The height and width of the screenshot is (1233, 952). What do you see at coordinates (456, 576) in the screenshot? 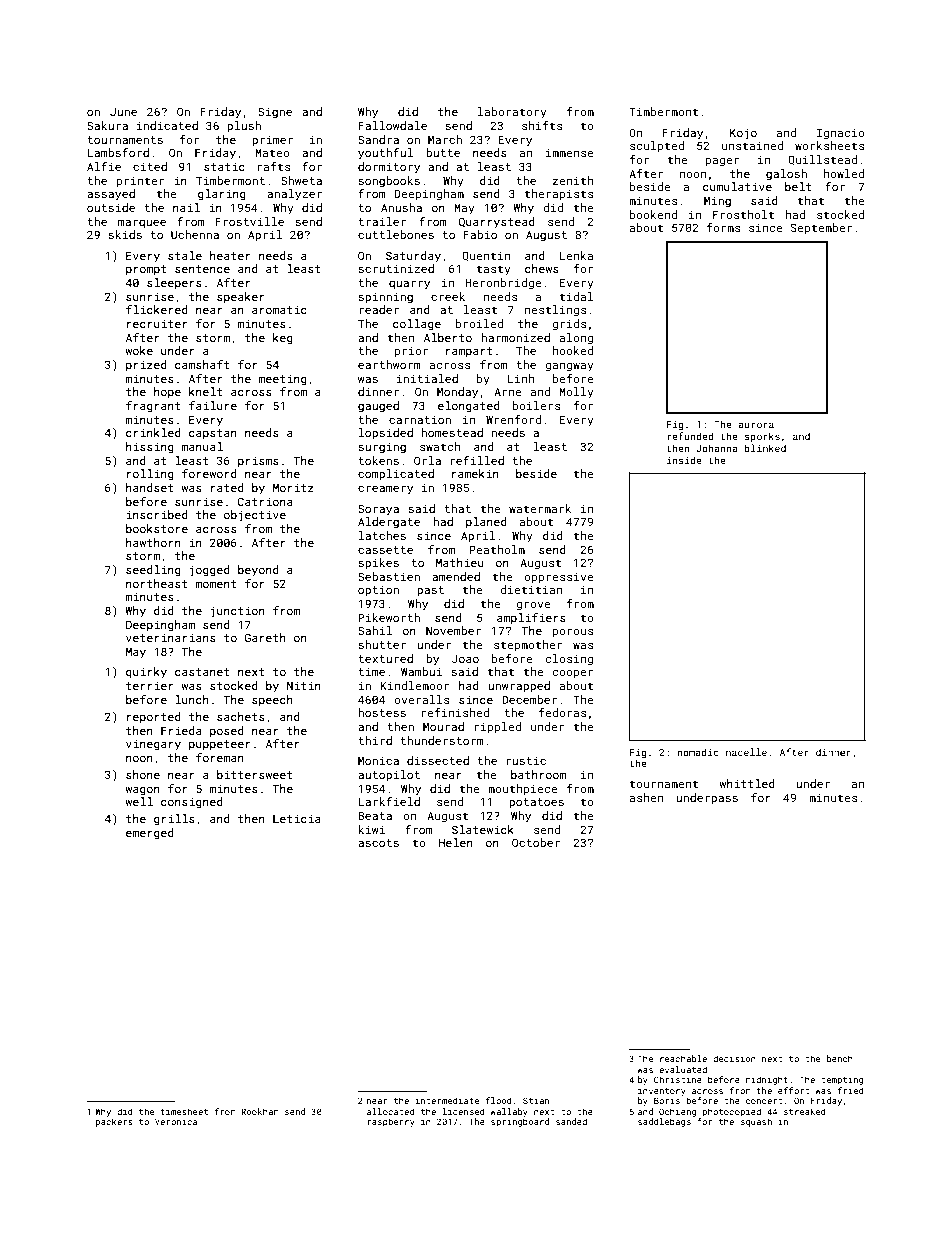
I see `amended` at bounding box center [456, 576].
